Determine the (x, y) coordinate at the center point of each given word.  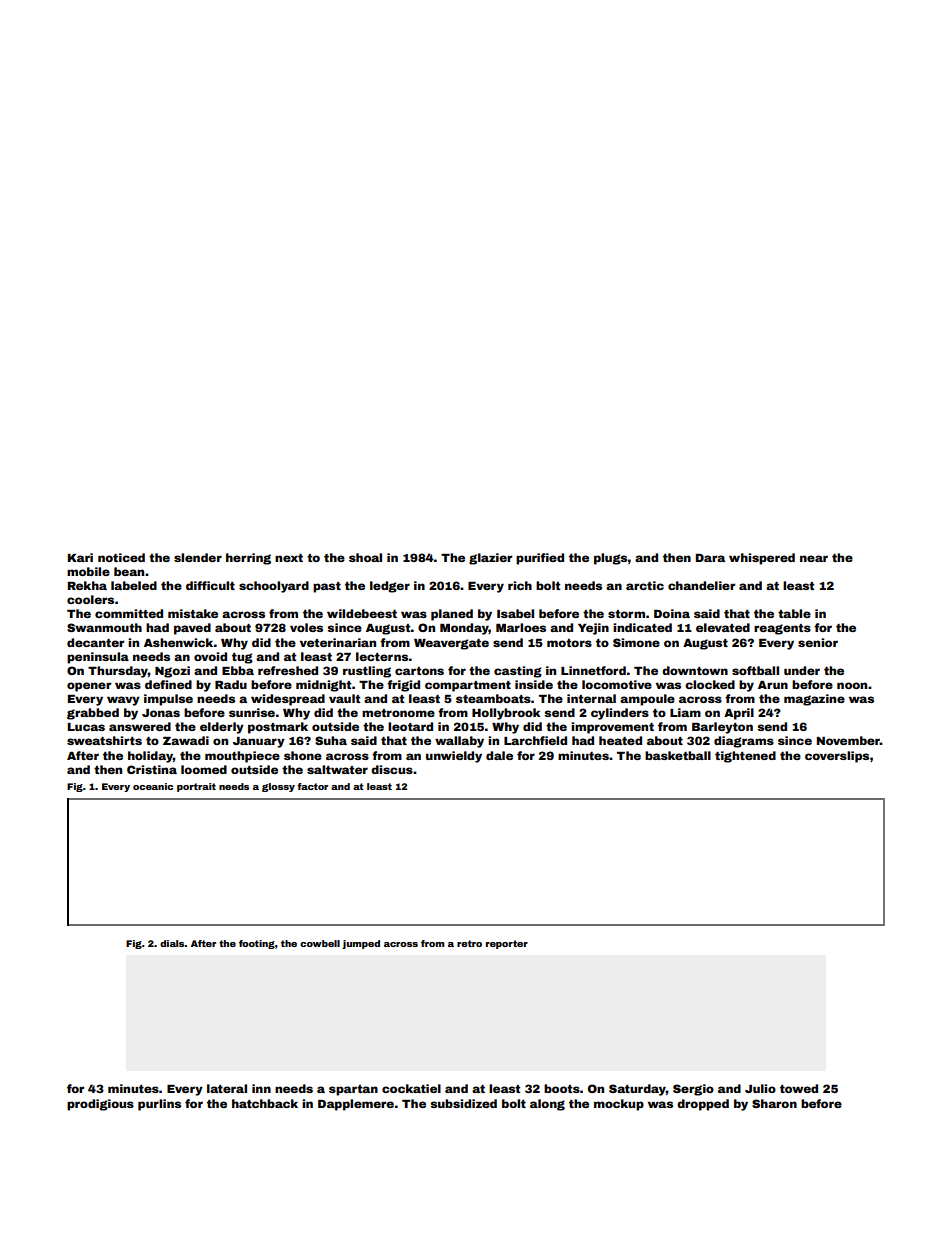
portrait (196, 787)
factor (312, 786)
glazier (490, 559)
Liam (685, 712)
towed (799, 1088)
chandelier (701, 585)
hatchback (265, 1103)
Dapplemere (356, 1105)
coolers (90, 599)
